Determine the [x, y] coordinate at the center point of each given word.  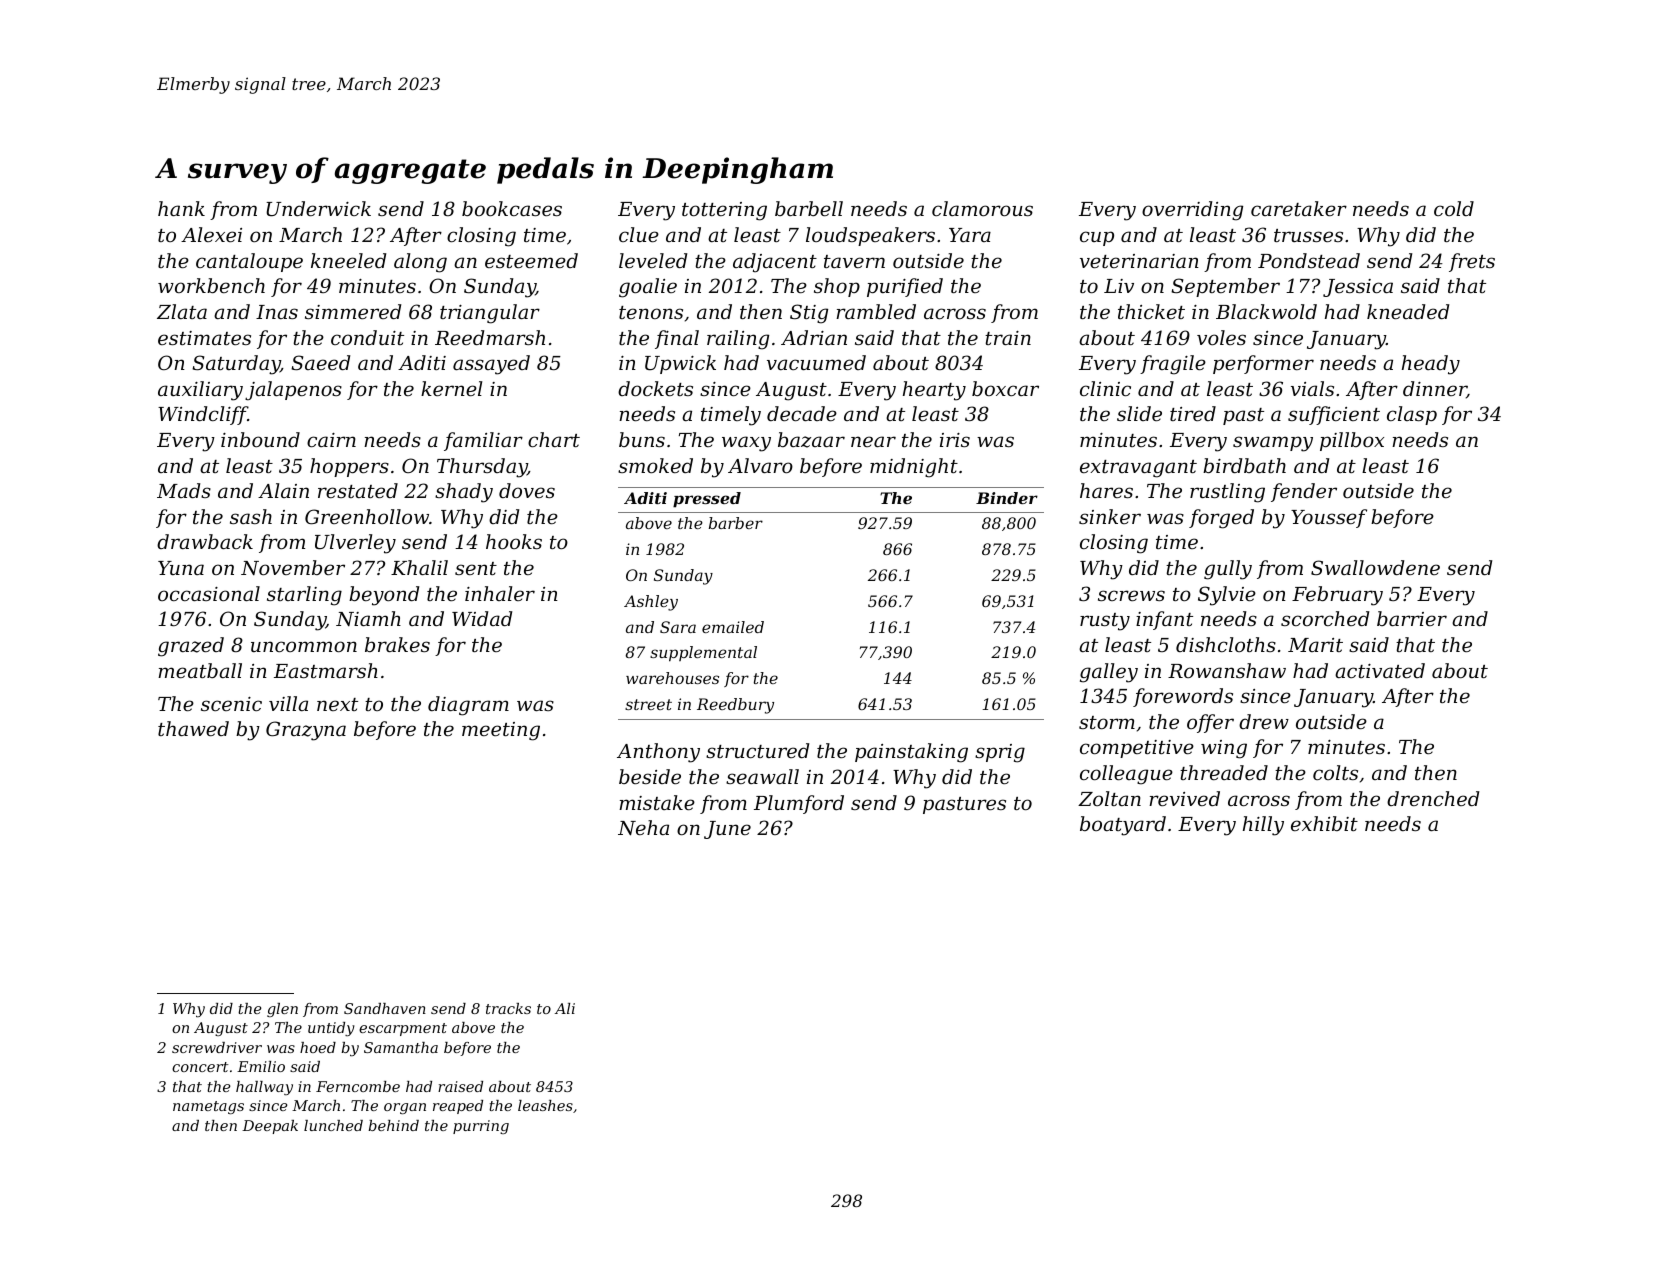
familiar [483, 441]
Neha [643, 828]
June [727, 830]
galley [1109, 673]
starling [304, 596]
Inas [277, 312]
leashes [545, 1105]
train [1008, 338]
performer [1263, 364]
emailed [733, 627]
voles [1221, 337]
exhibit [1324, 823]
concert [200, 1067]
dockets [655, 388]
